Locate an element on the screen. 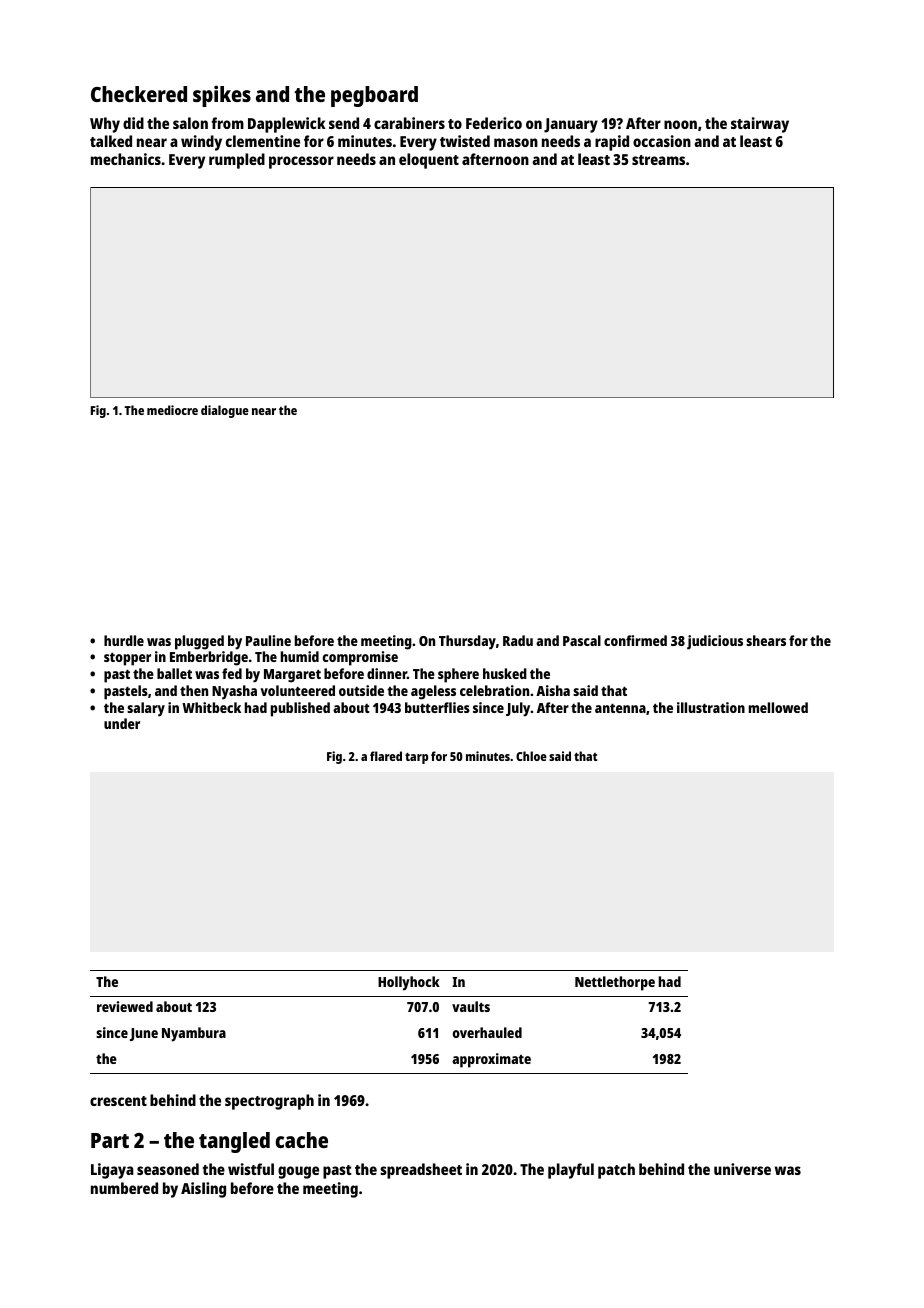  stopper is located at coordinates (127, 659).
